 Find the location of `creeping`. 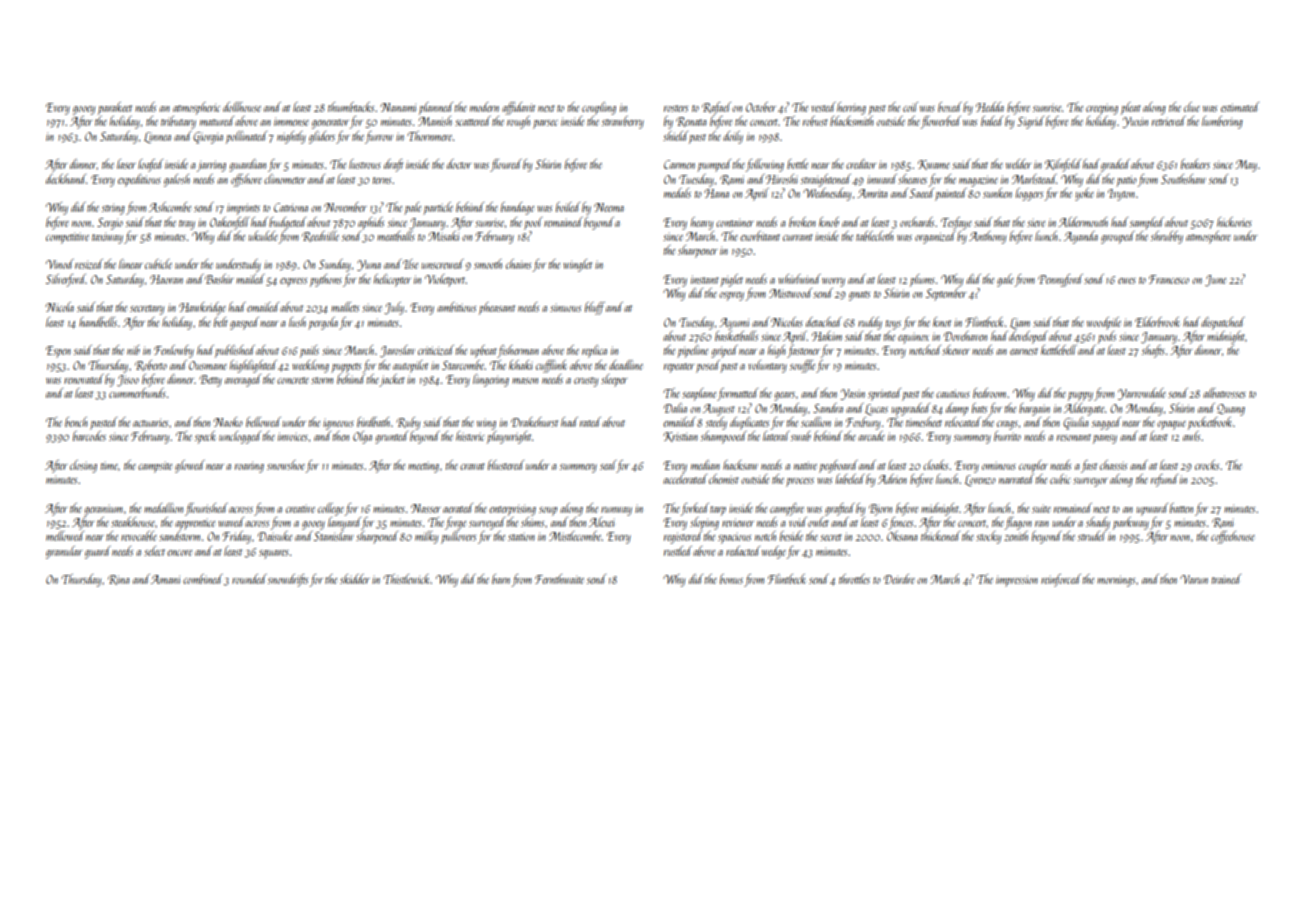

creeping is located at coordinates (1102, 109).
